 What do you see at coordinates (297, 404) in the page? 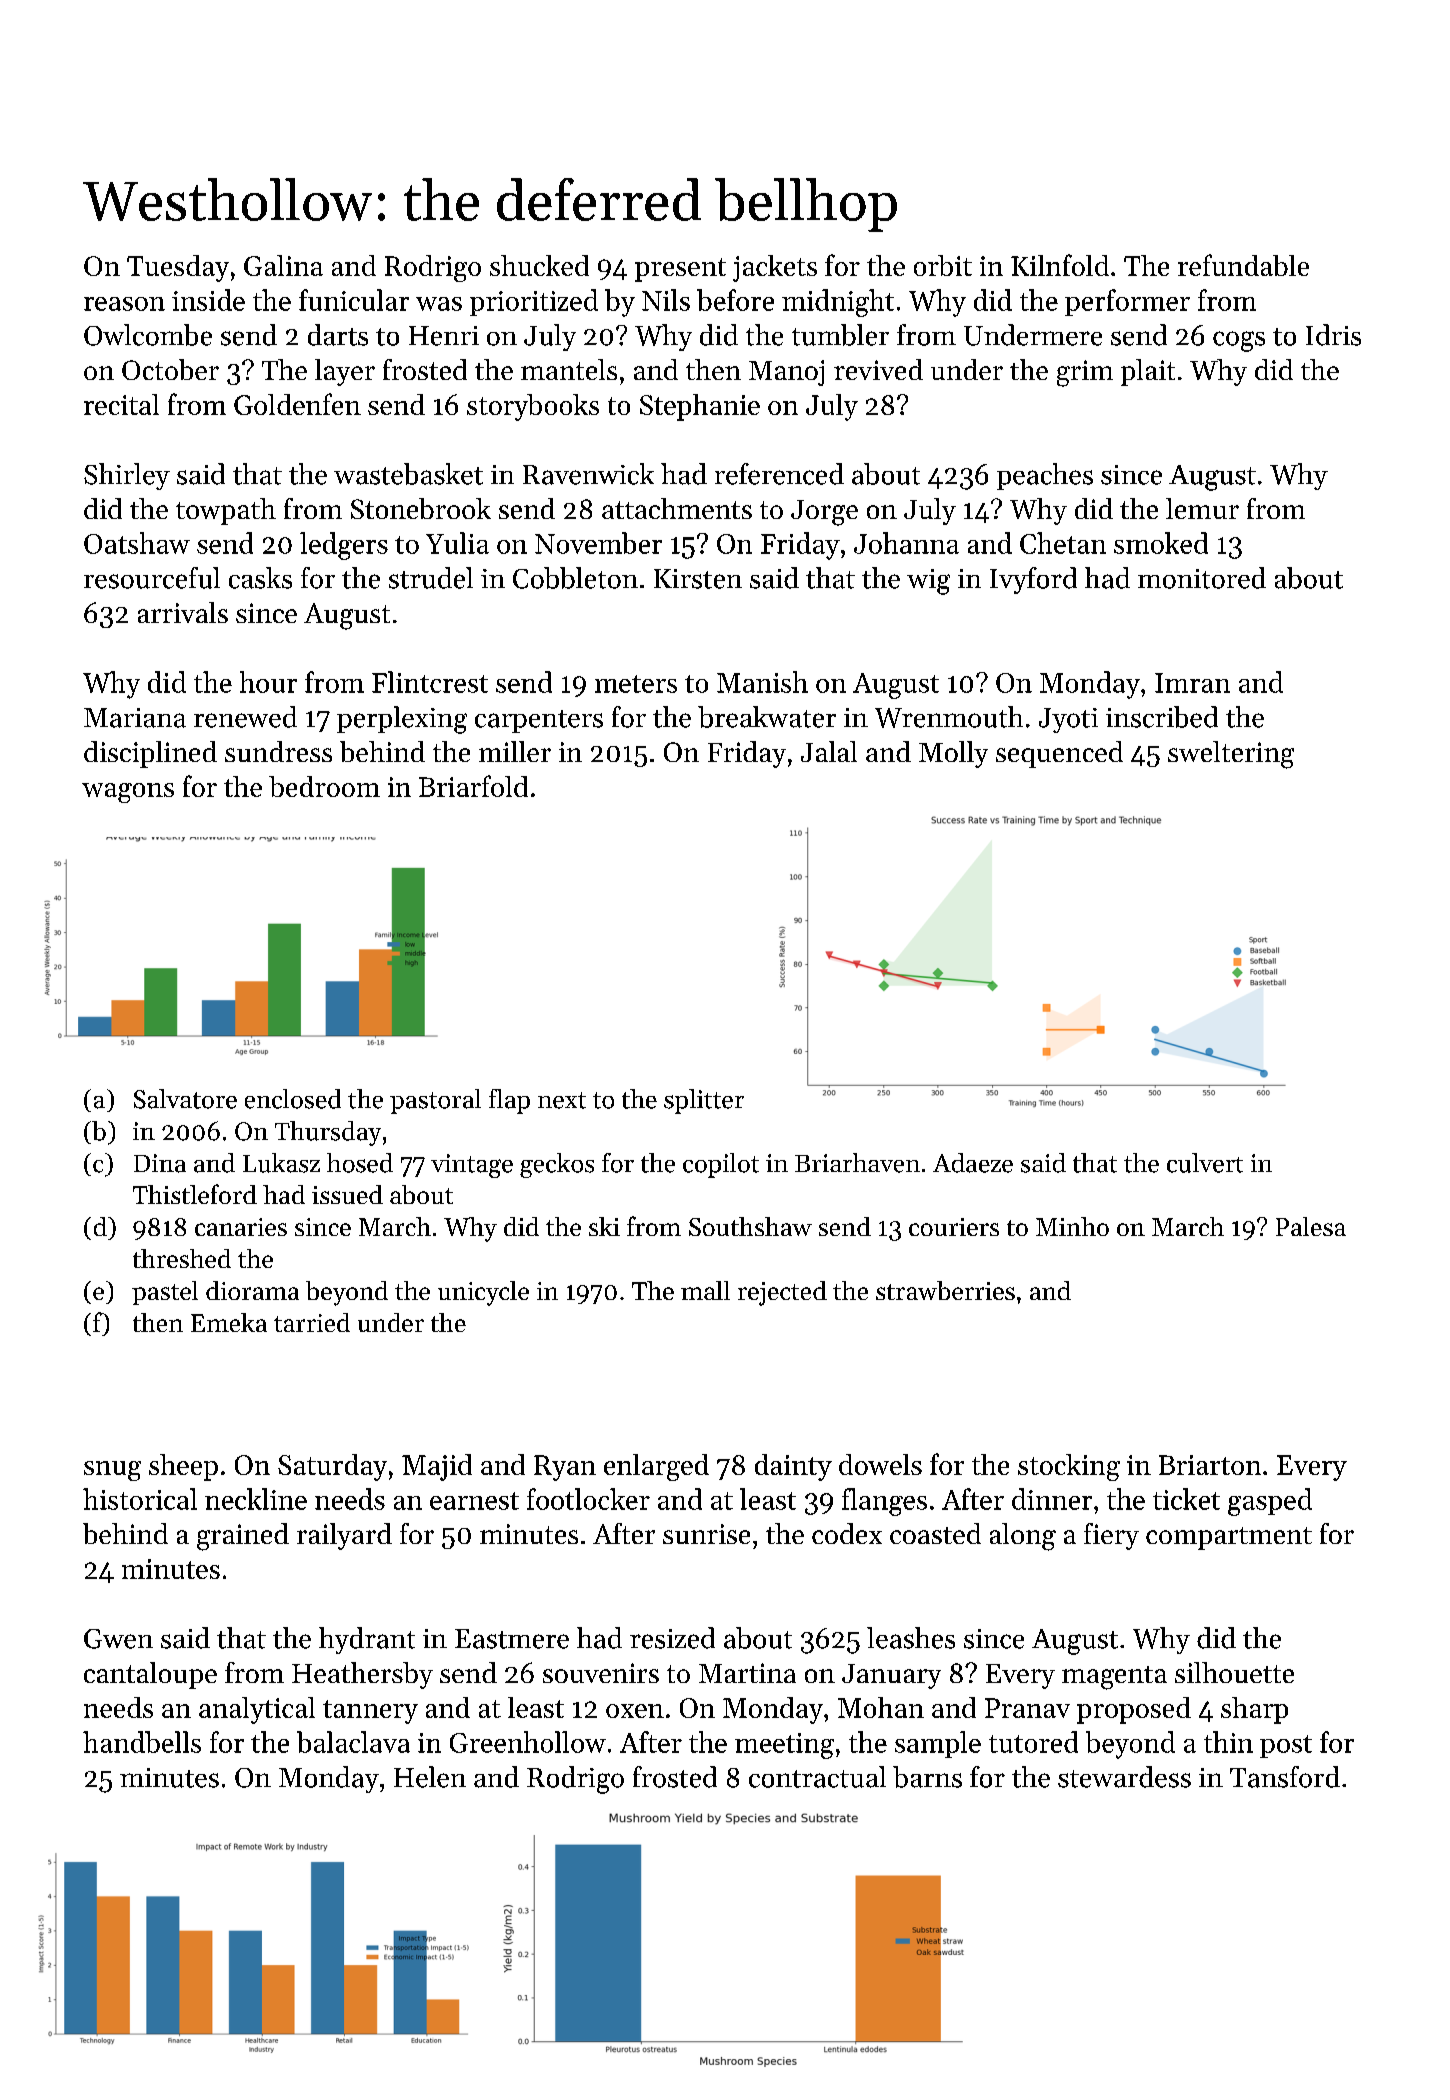
I see `Goldenfen` at bounding box center [297, 404].
